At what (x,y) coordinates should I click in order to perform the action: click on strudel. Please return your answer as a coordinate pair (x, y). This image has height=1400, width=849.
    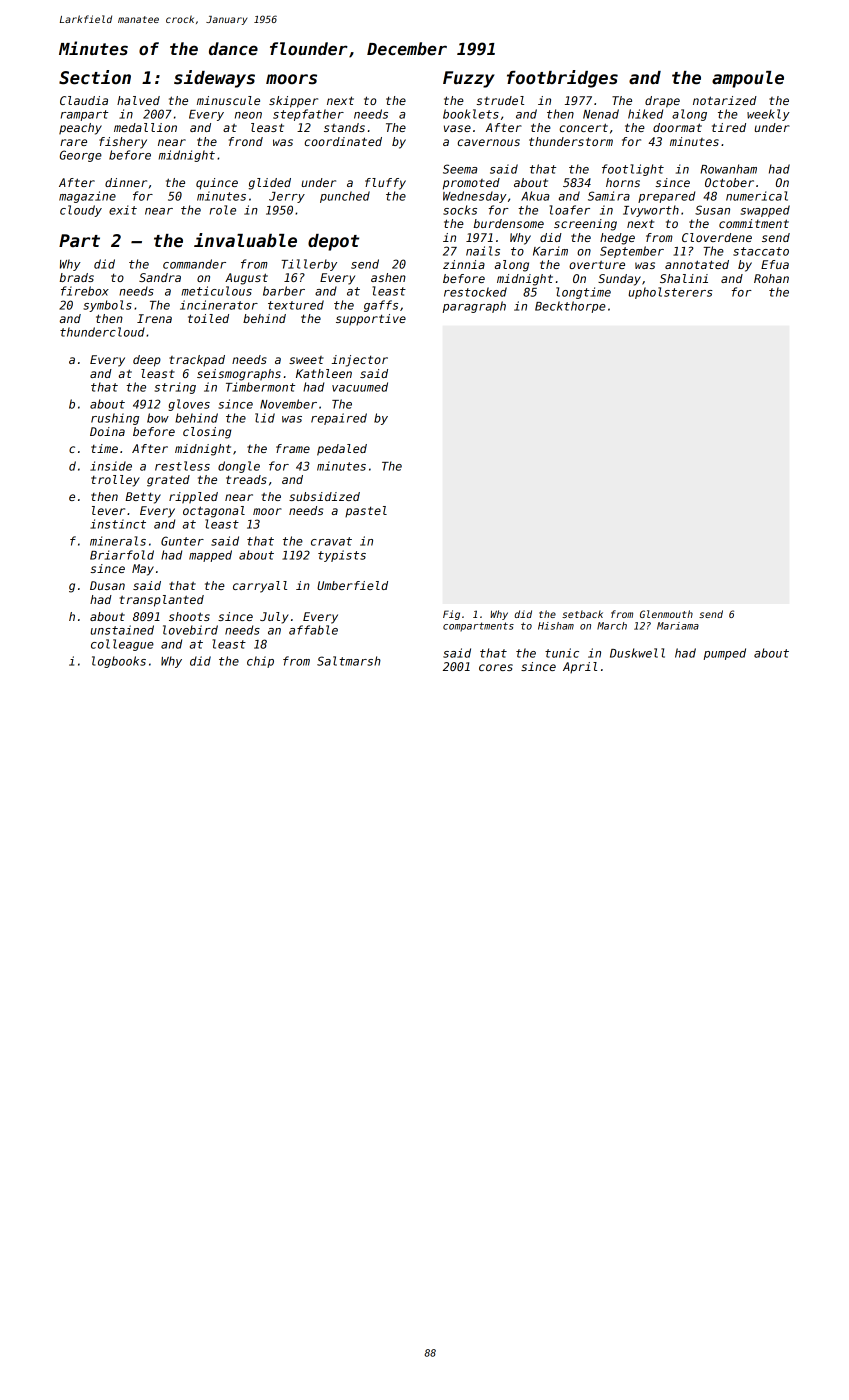
    Looking at the image, I should click on (500, 100).
